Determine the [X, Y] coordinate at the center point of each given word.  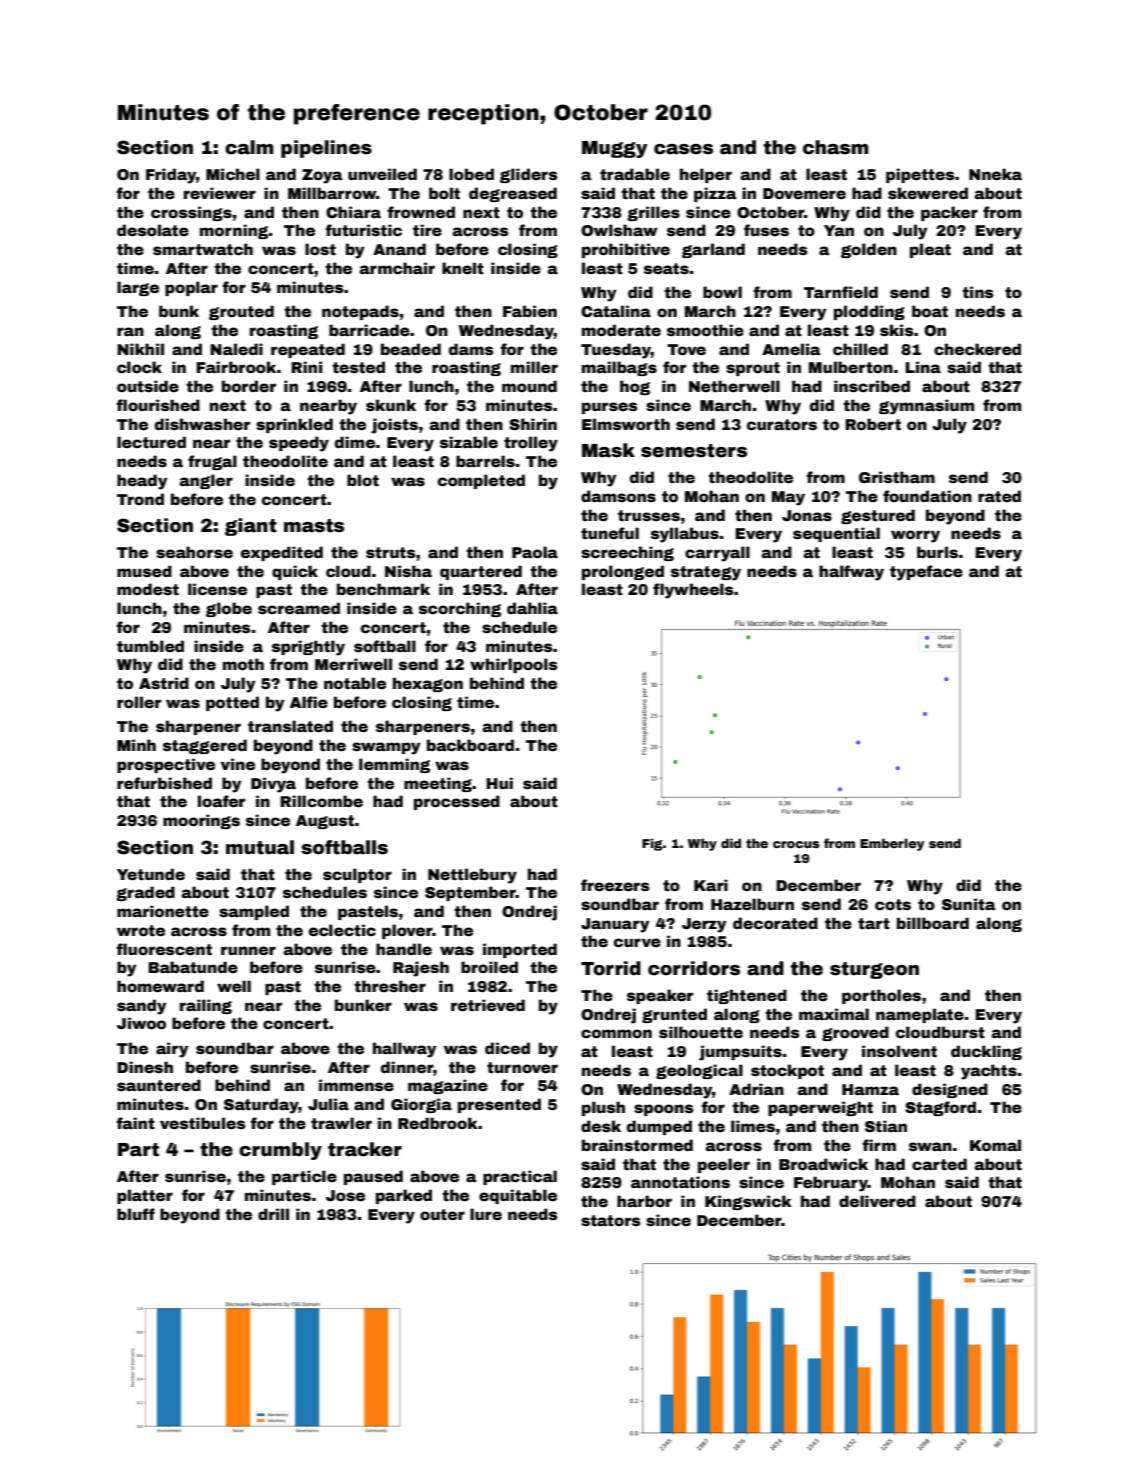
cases [683, 149]
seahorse [194, 552]
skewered [928, 193]
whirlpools [514, 665]
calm [249, 147]
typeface [926, 573]
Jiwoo [141, 1023]
